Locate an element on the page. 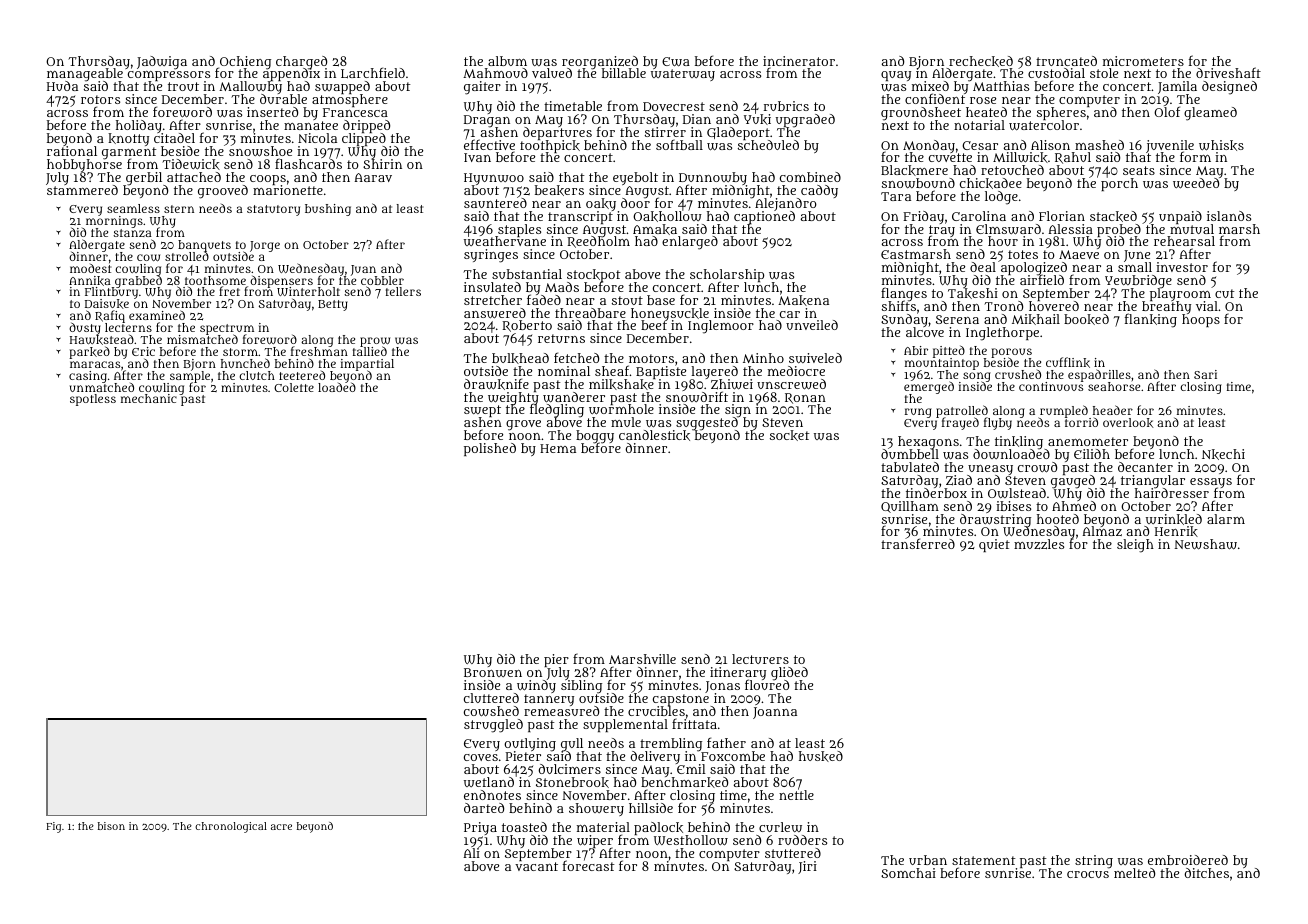  Fig is located at coordinates (53, 827).
